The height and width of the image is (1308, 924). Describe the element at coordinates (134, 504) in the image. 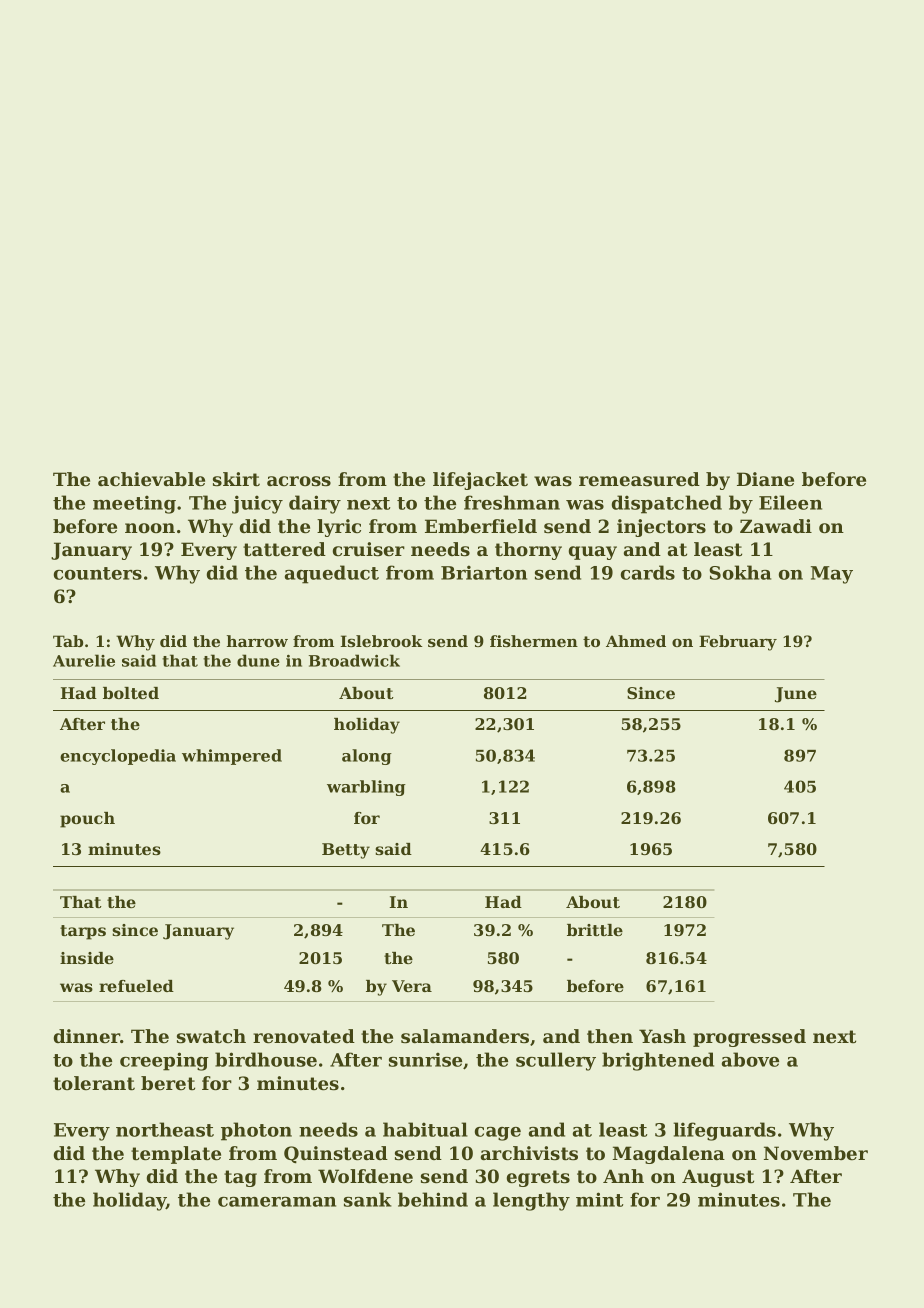

I see `meeting` at that location.
